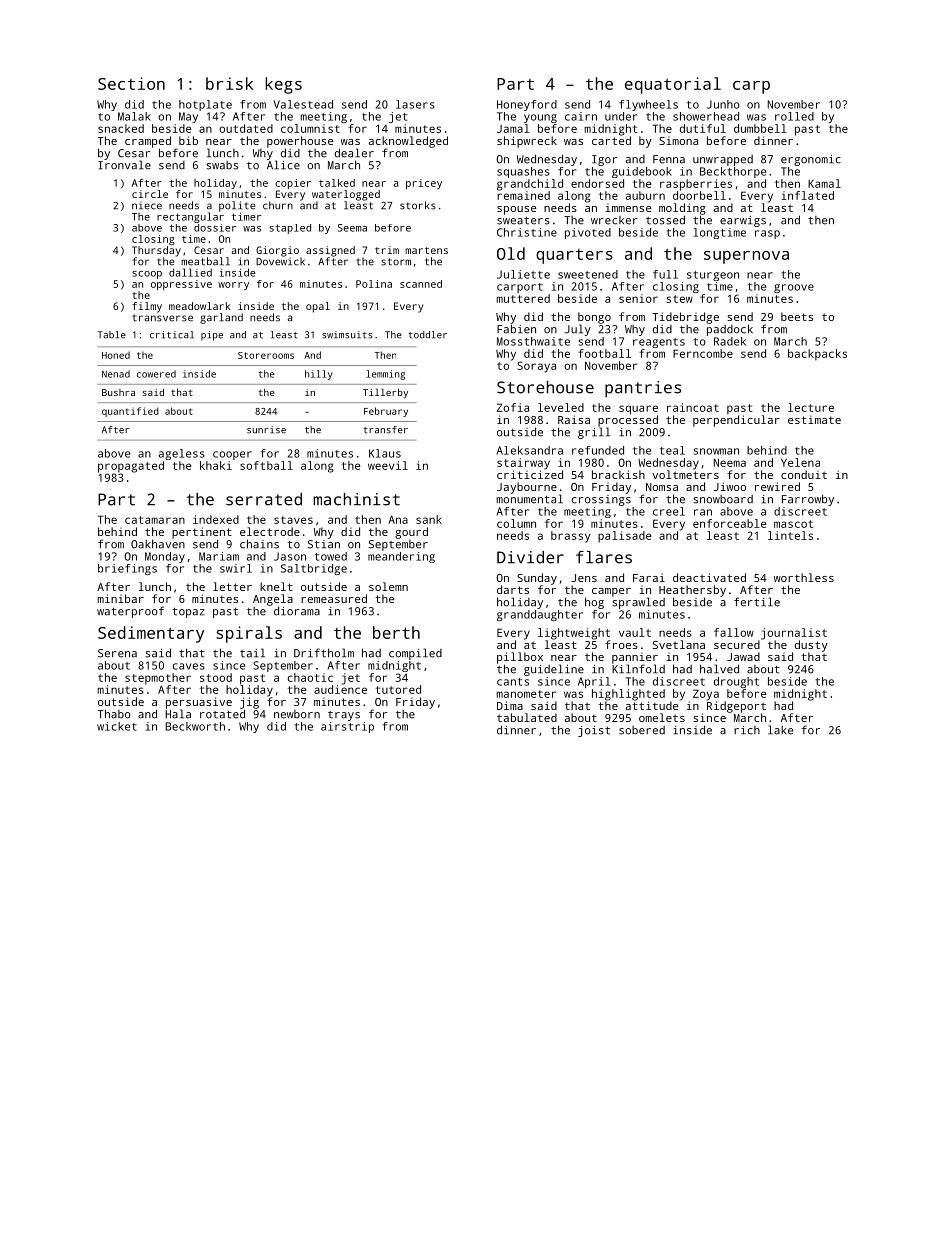 The width and height of the page is (952, 1233). What do you see at coordinates (114, 714) in the page?
I see `Thabo` at bounding box center [114, 714].
